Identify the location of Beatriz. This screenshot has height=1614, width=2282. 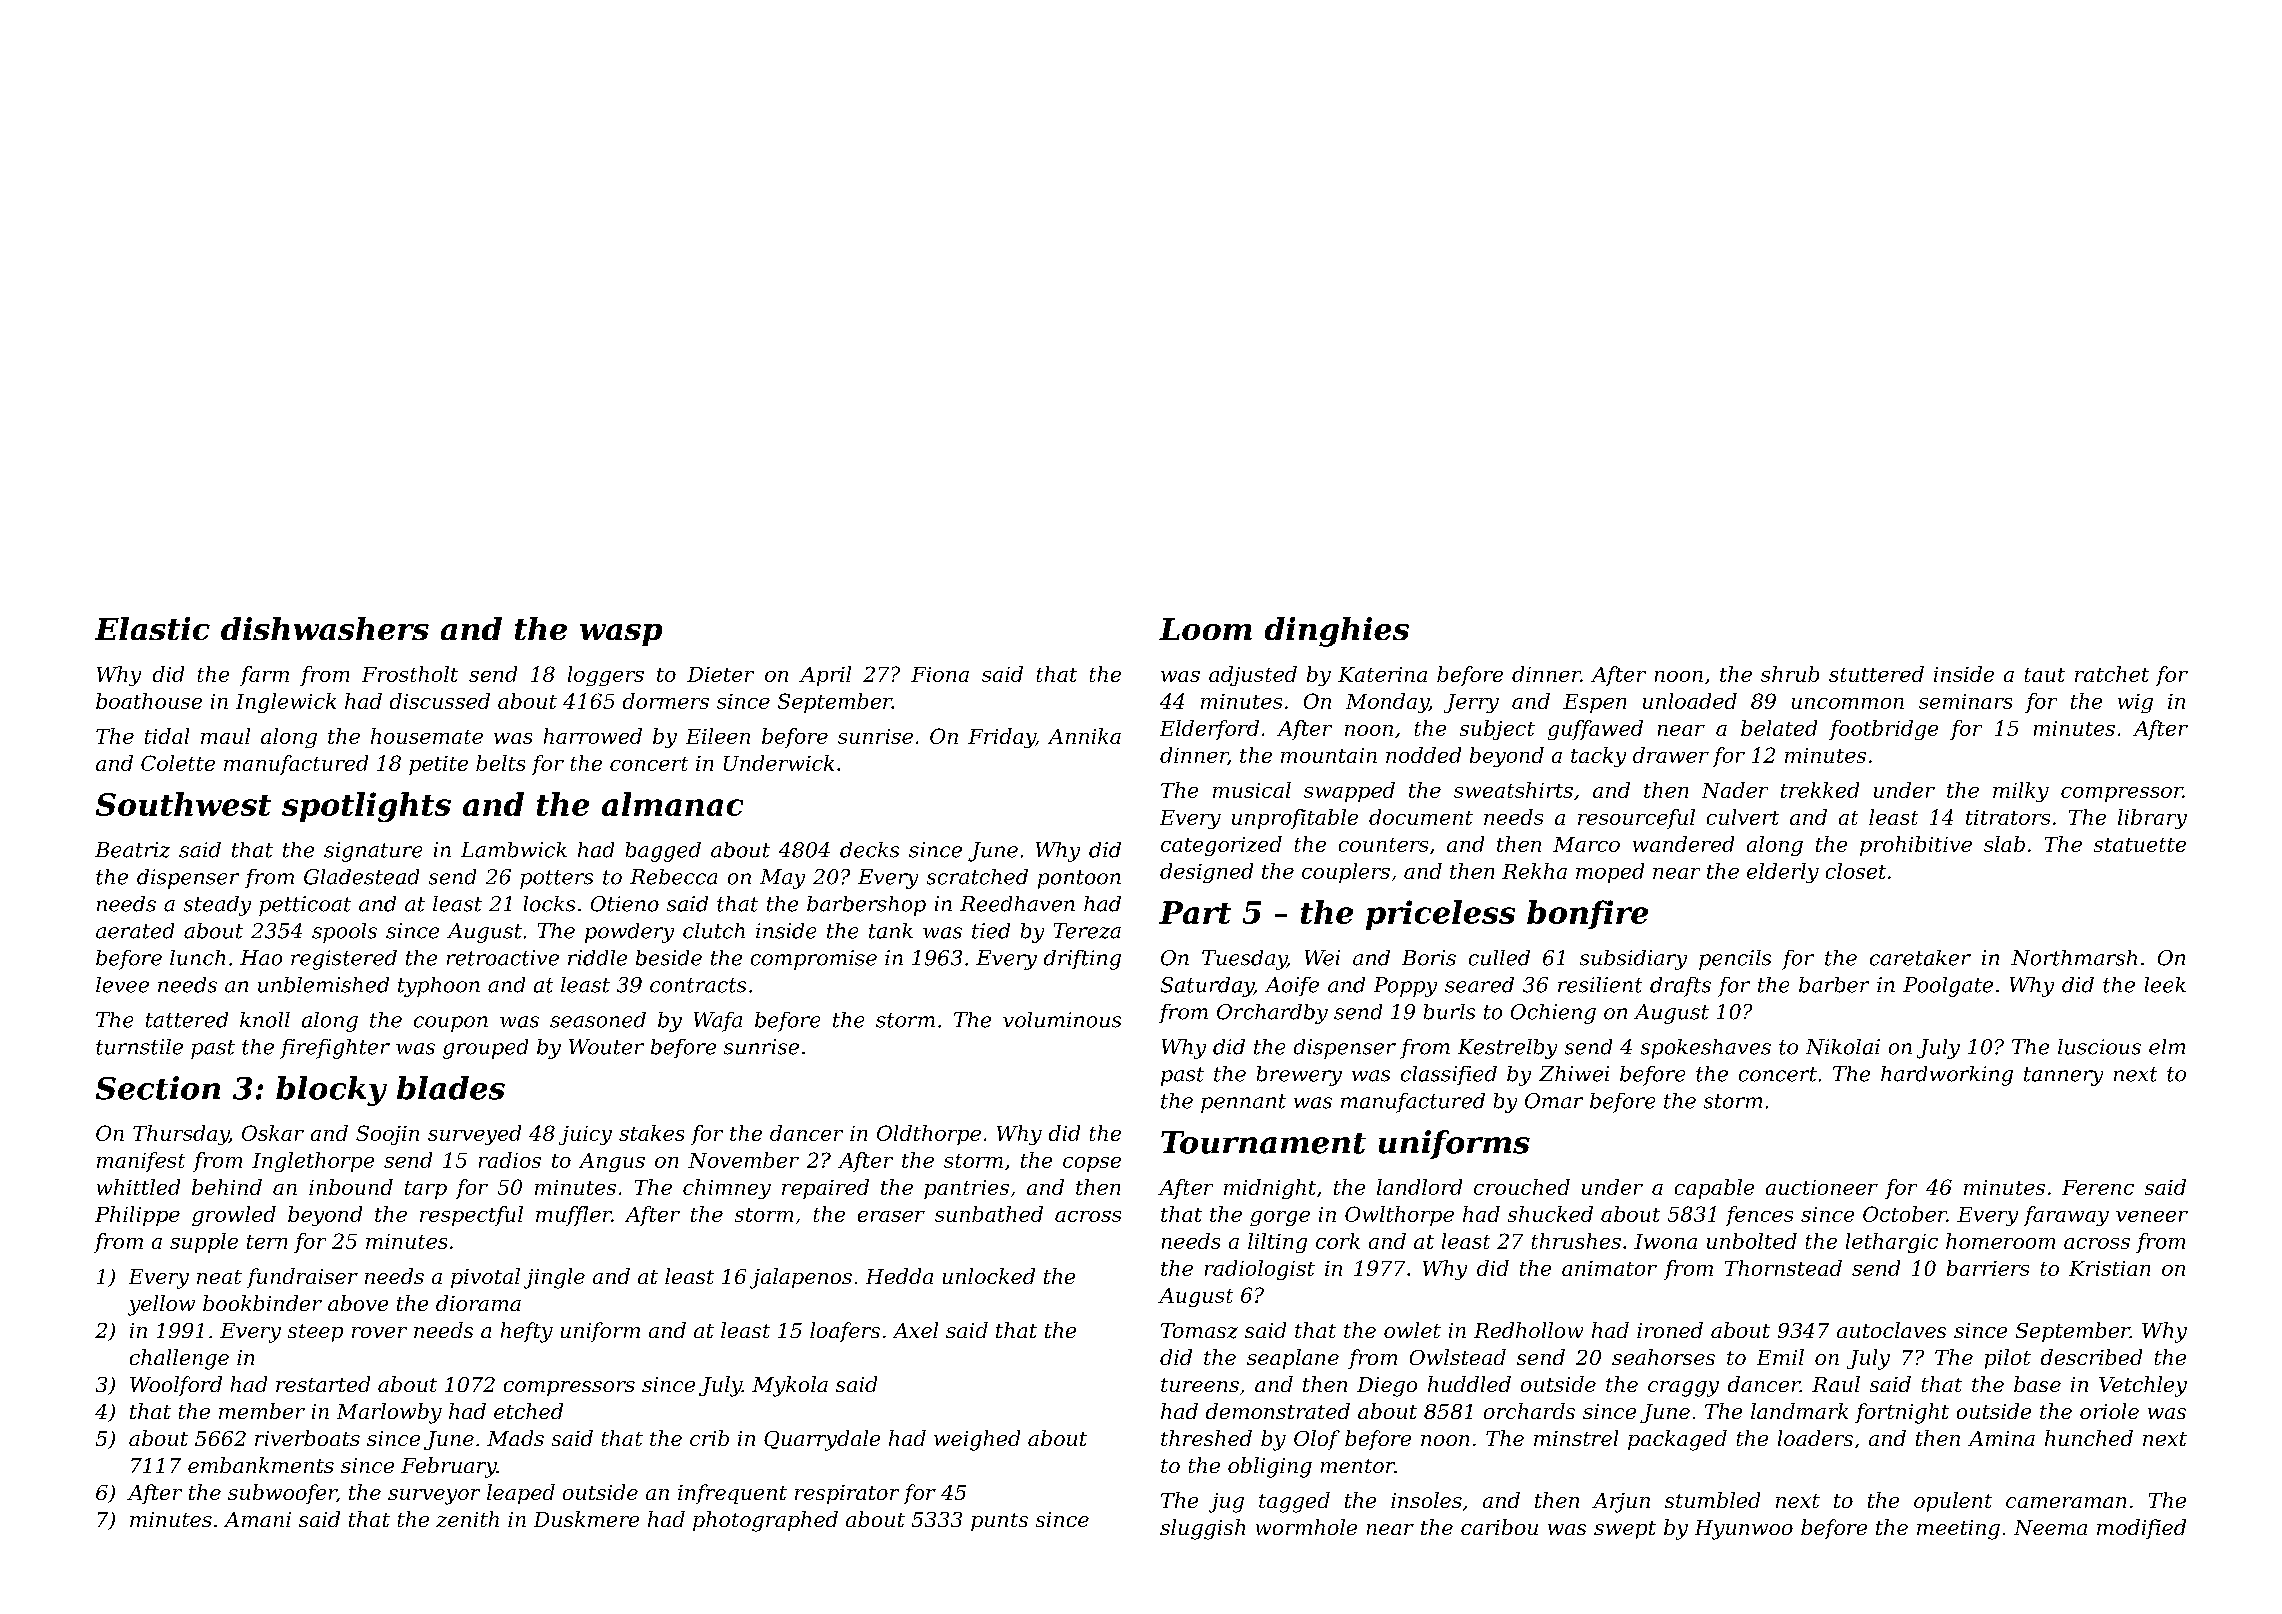
(132, 850).
